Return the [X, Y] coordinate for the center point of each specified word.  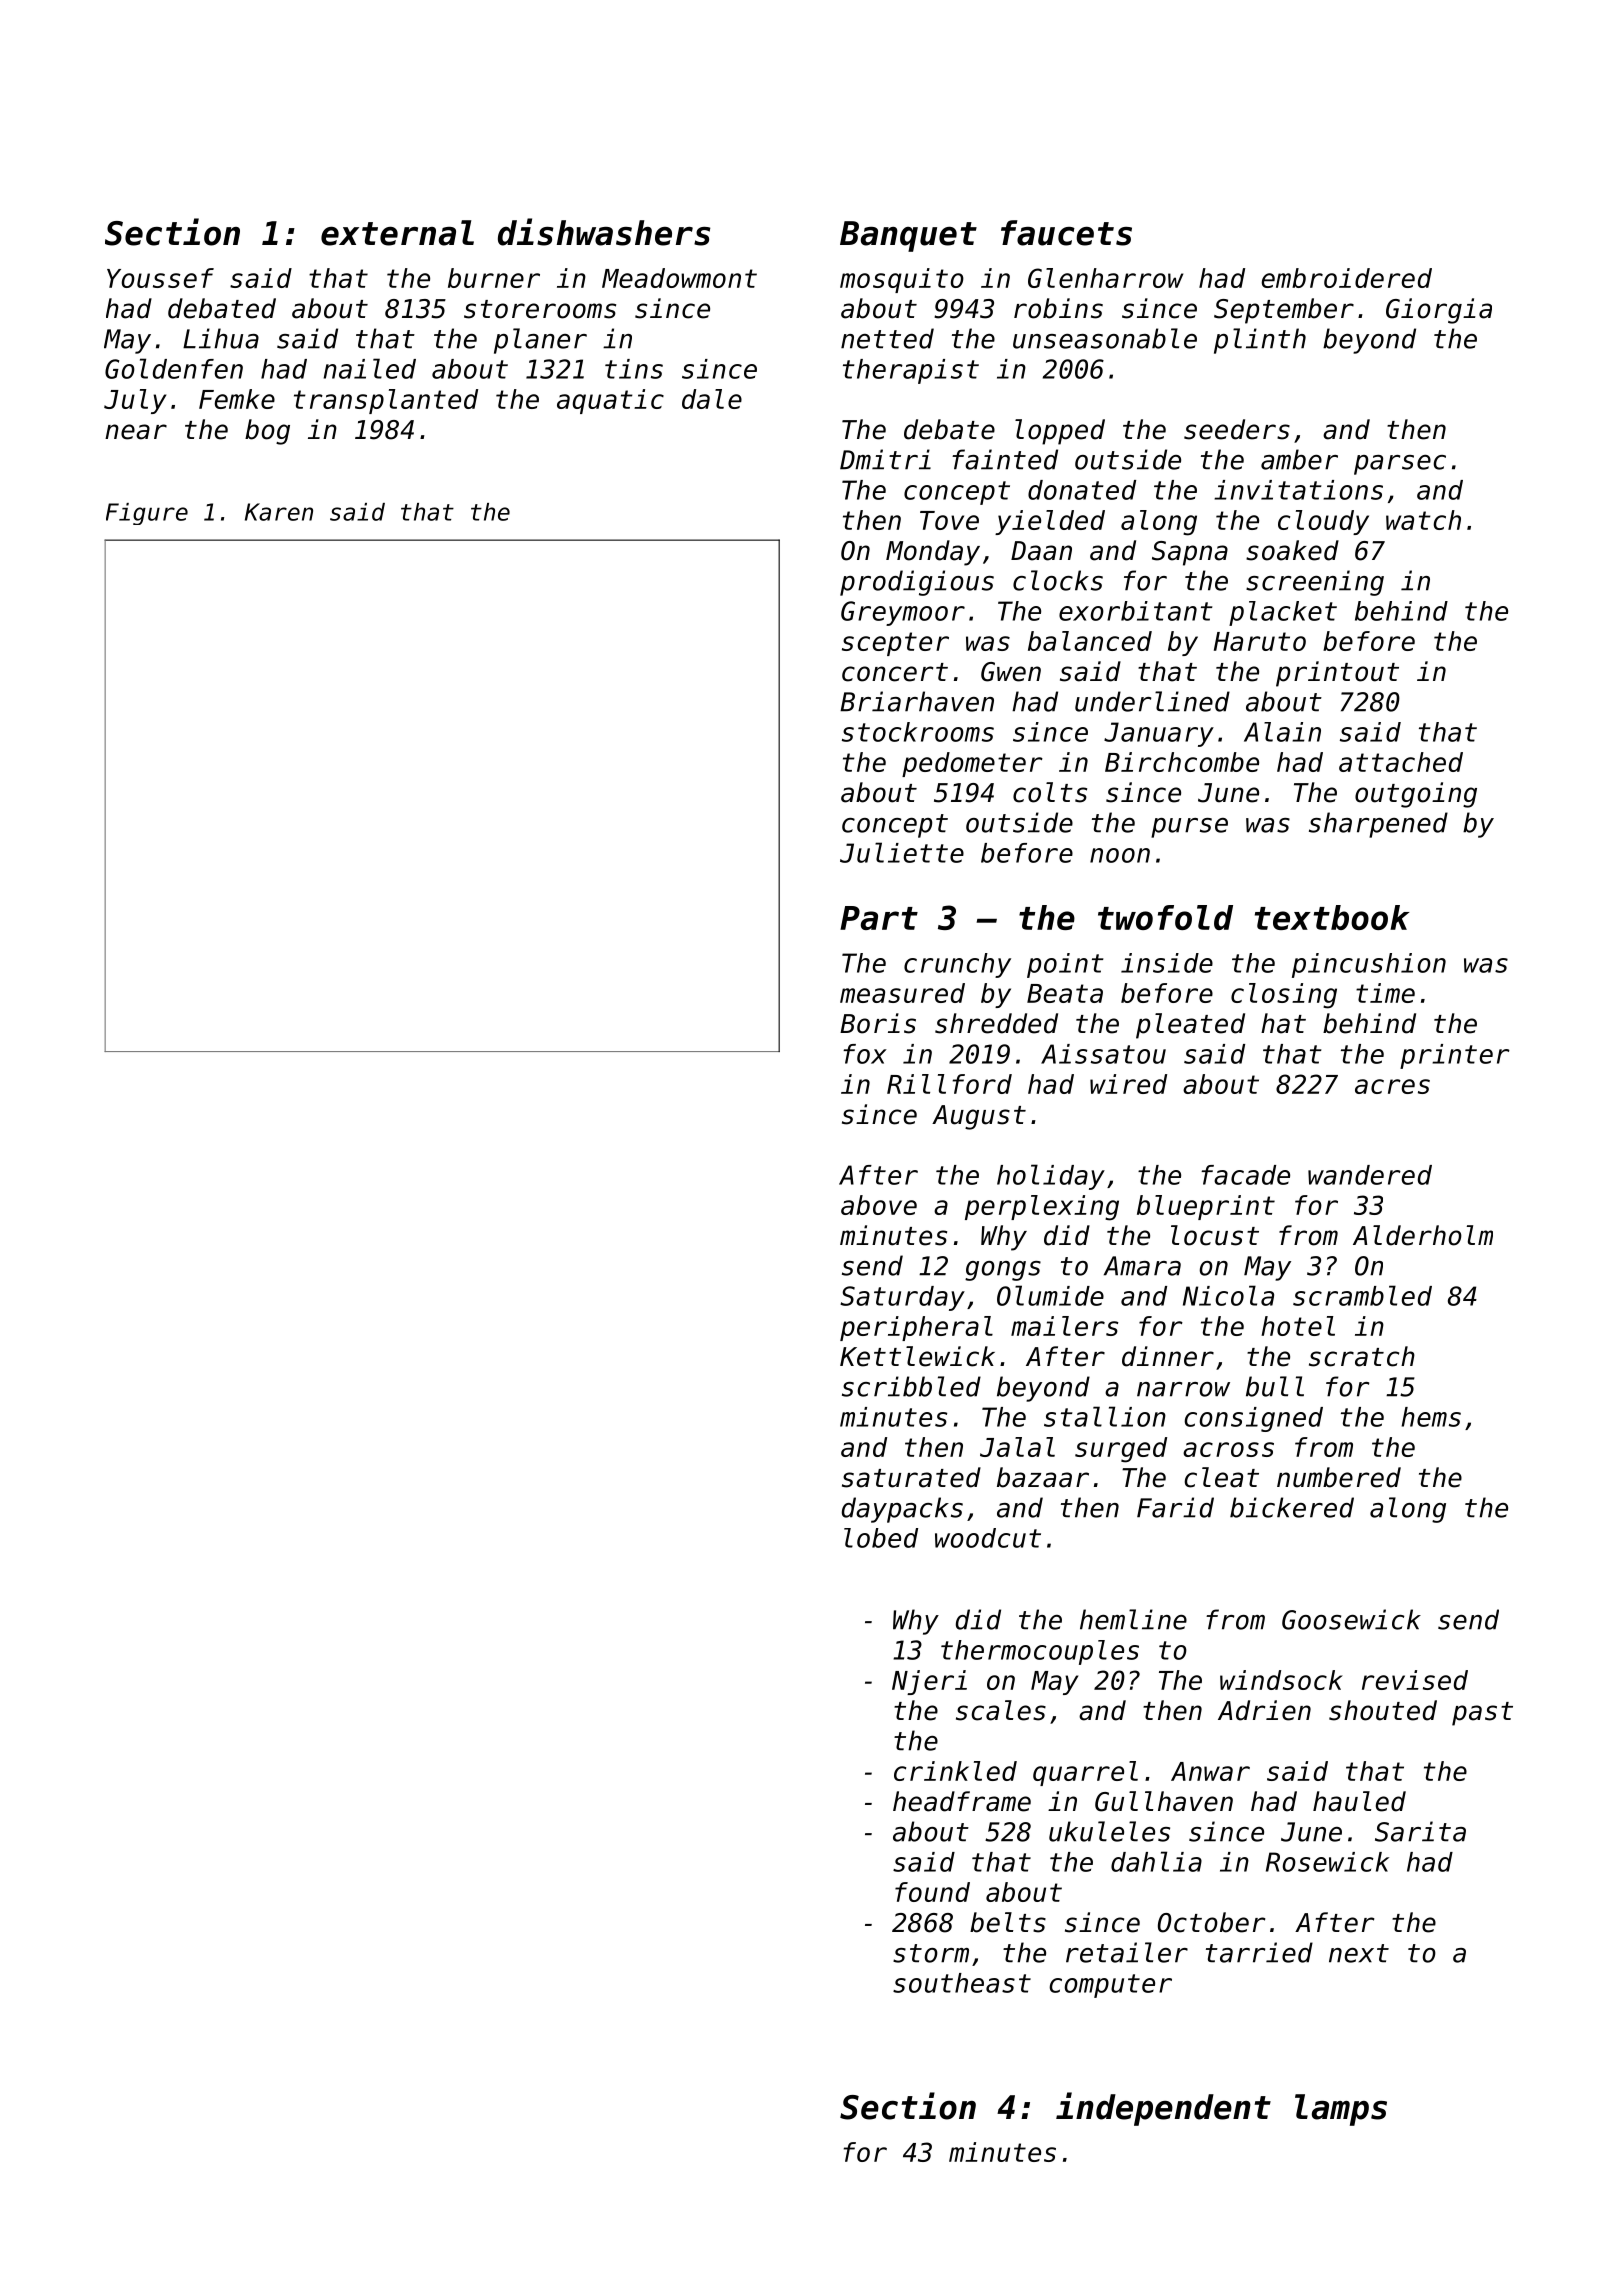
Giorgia [1439, 311]
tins [634, 369]
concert [895, 672]
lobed [881, 1538]
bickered [1292, 1507]
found [932, 1892]
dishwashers [604, 232]
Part [879, 918]
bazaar [1043, 1477]
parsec [1400, 465]
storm [931, 1953]
